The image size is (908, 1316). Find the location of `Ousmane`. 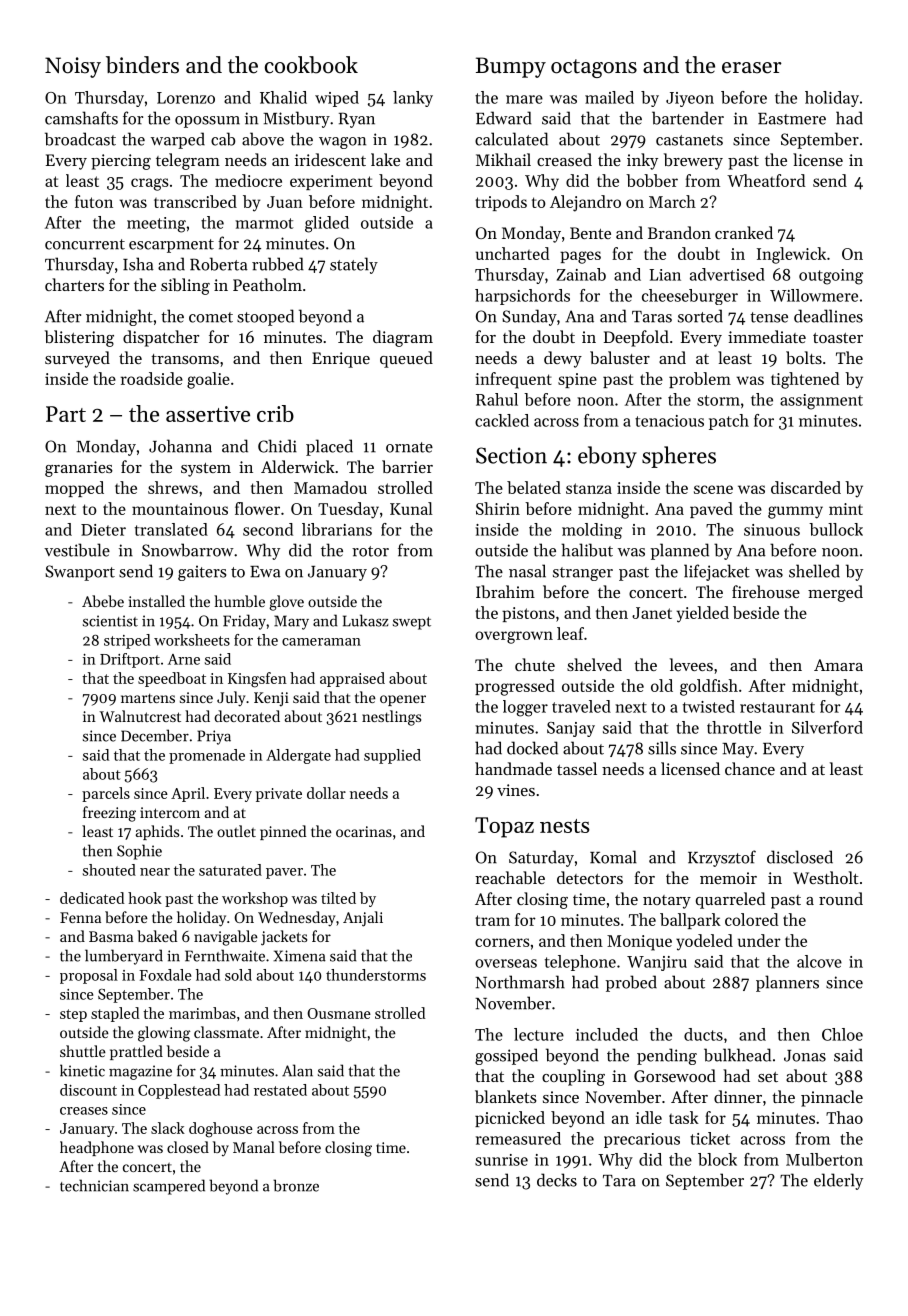

Ousmane is located at coordinates (339, 1013).
